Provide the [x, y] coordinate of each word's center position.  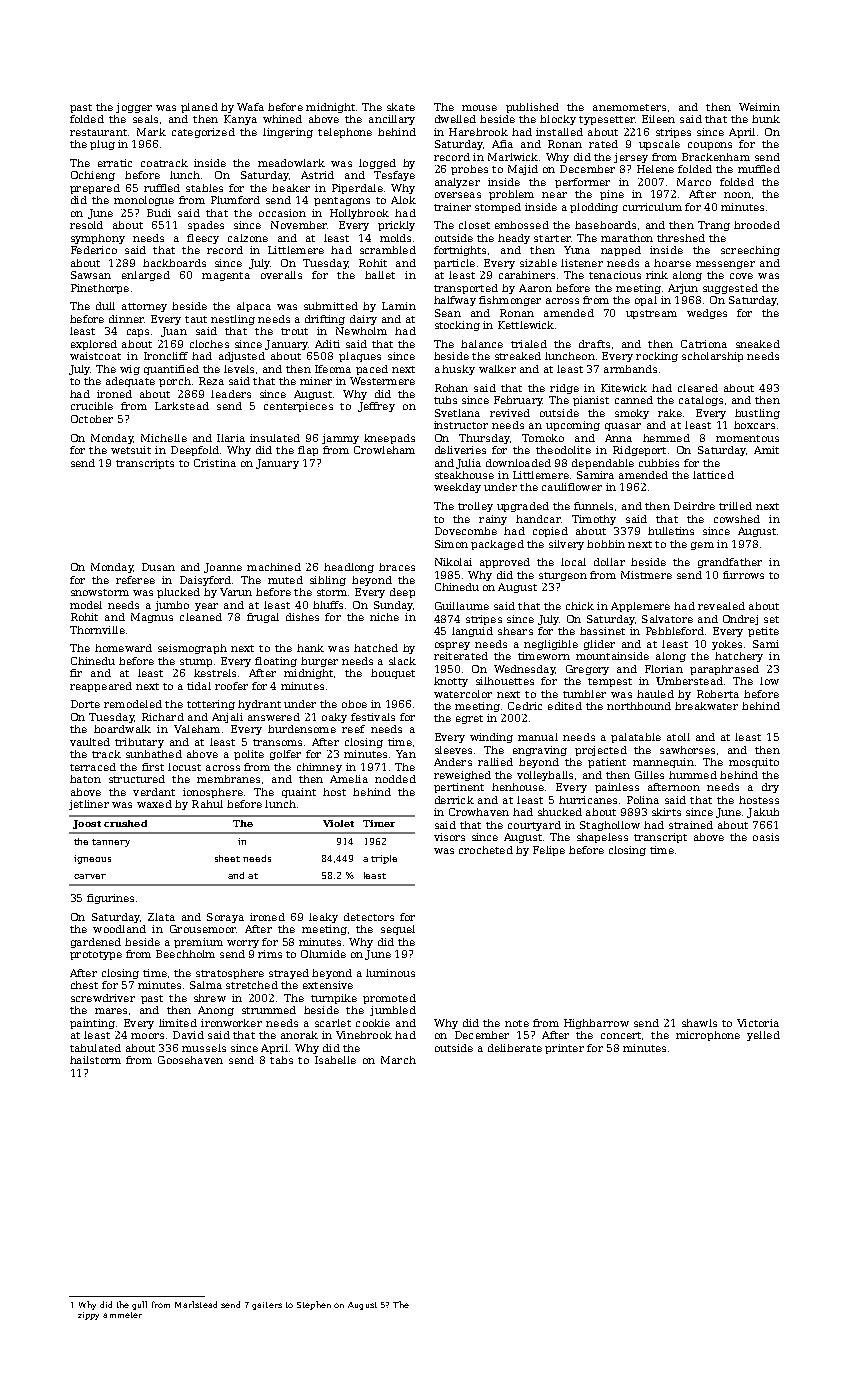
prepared [95, 189]
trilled [735, 506]
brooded [757, 225]
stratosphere [230, 974]
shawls [699, 1023]
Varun [236, 592]
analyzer [457, 183]
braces [397, 567]
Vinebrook [364, 1035]
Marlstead [196, 1304]
